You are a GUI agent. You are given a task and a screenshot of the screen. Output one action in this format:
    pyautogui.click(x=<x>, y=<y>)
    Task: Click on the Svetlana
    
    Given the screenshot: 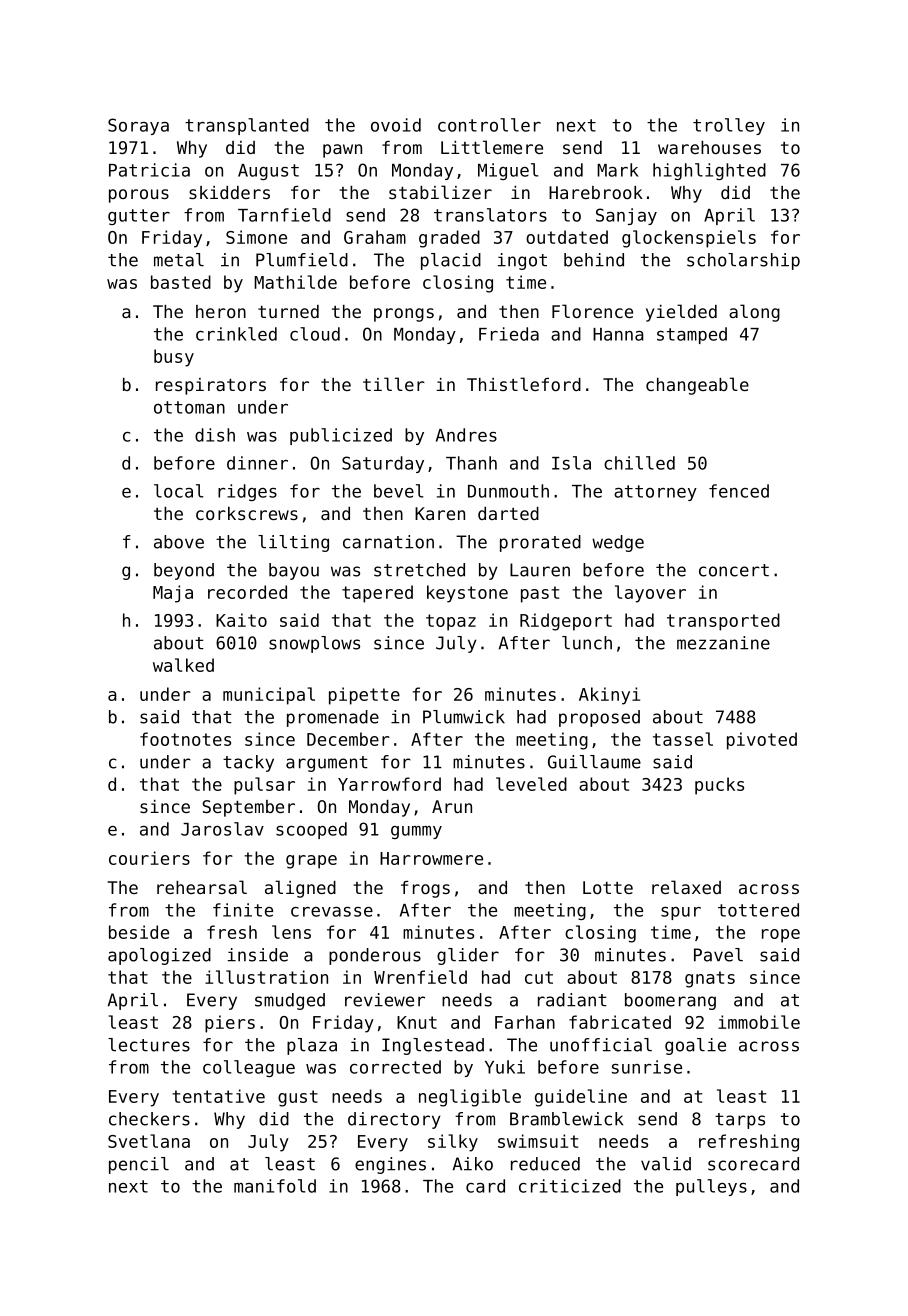 What is the action you would take?
    pyautogui.click(x=149, y=1141)
